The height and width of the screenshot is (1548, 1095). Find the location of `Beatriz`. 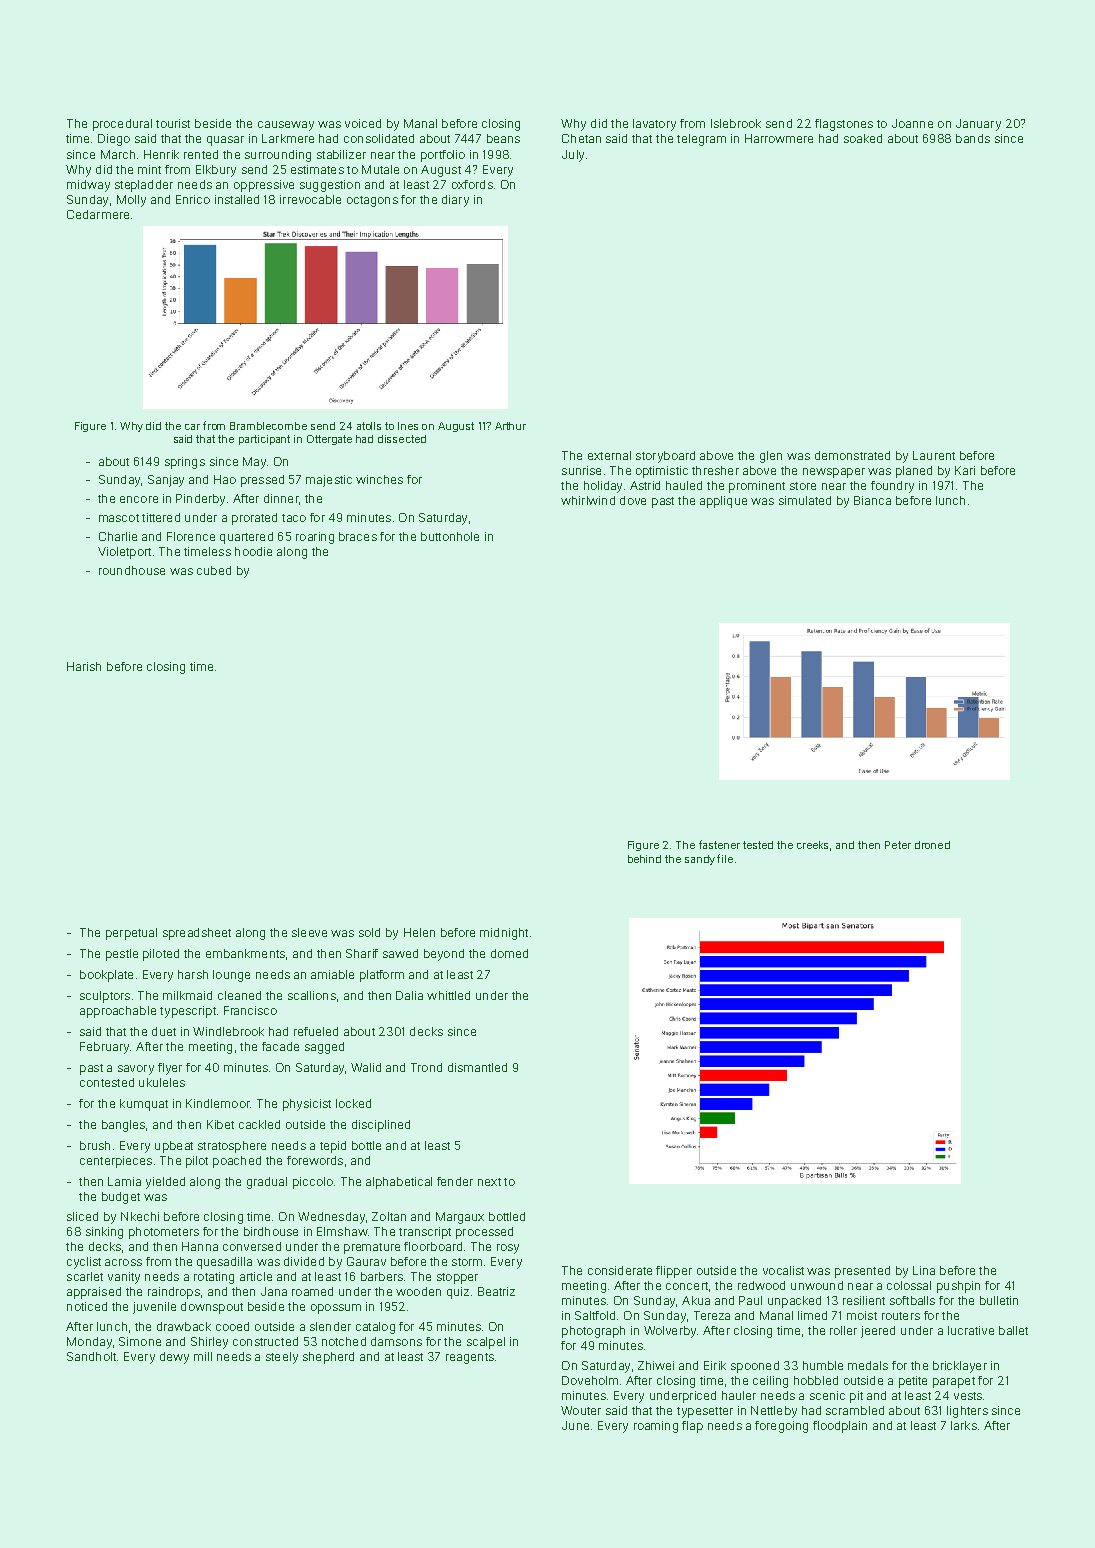

Beatriz is located at coordinates (496, 1291).
